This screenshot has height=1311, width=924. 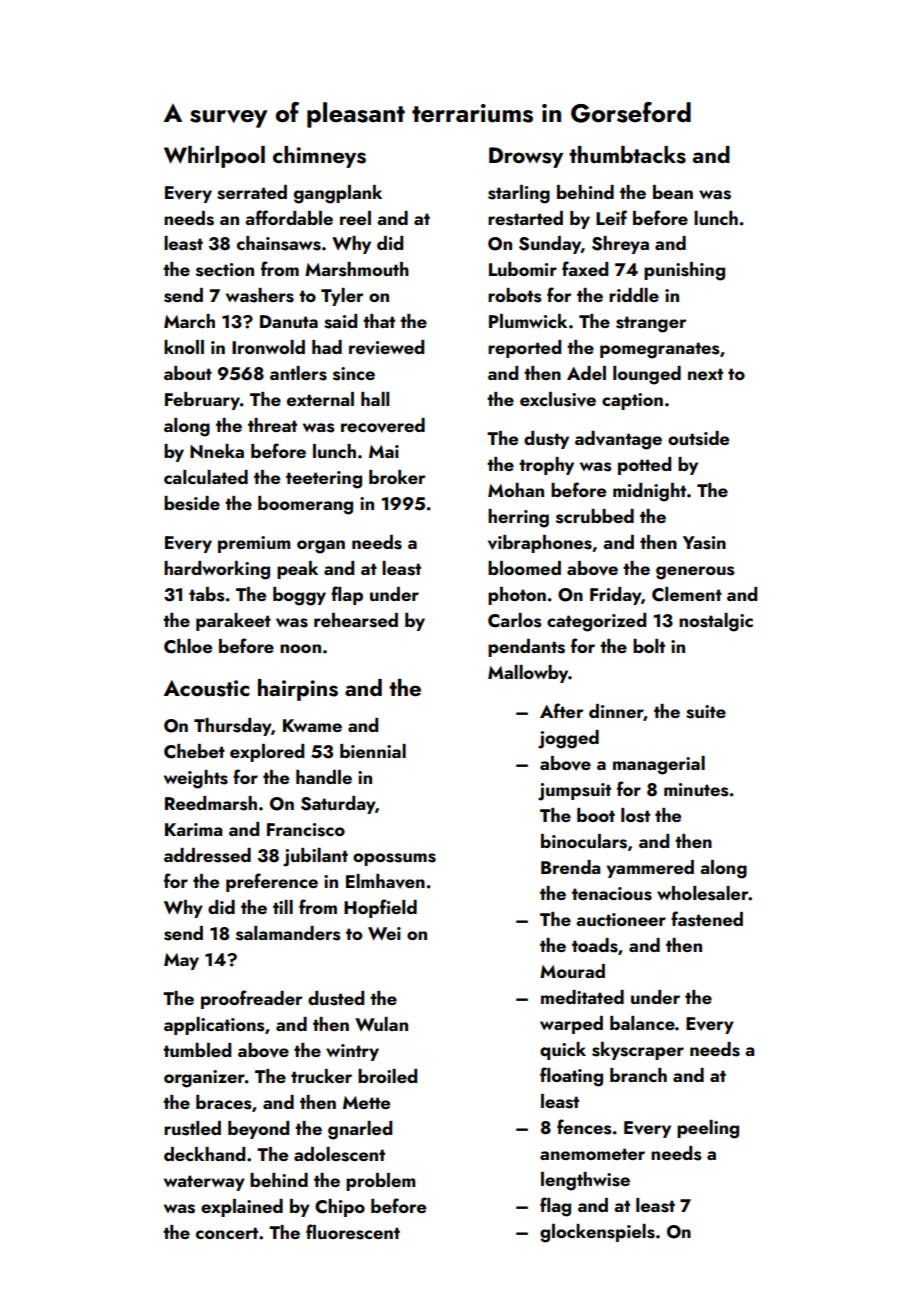 I want to click on Acoustic, so click(x=206, y=688).
